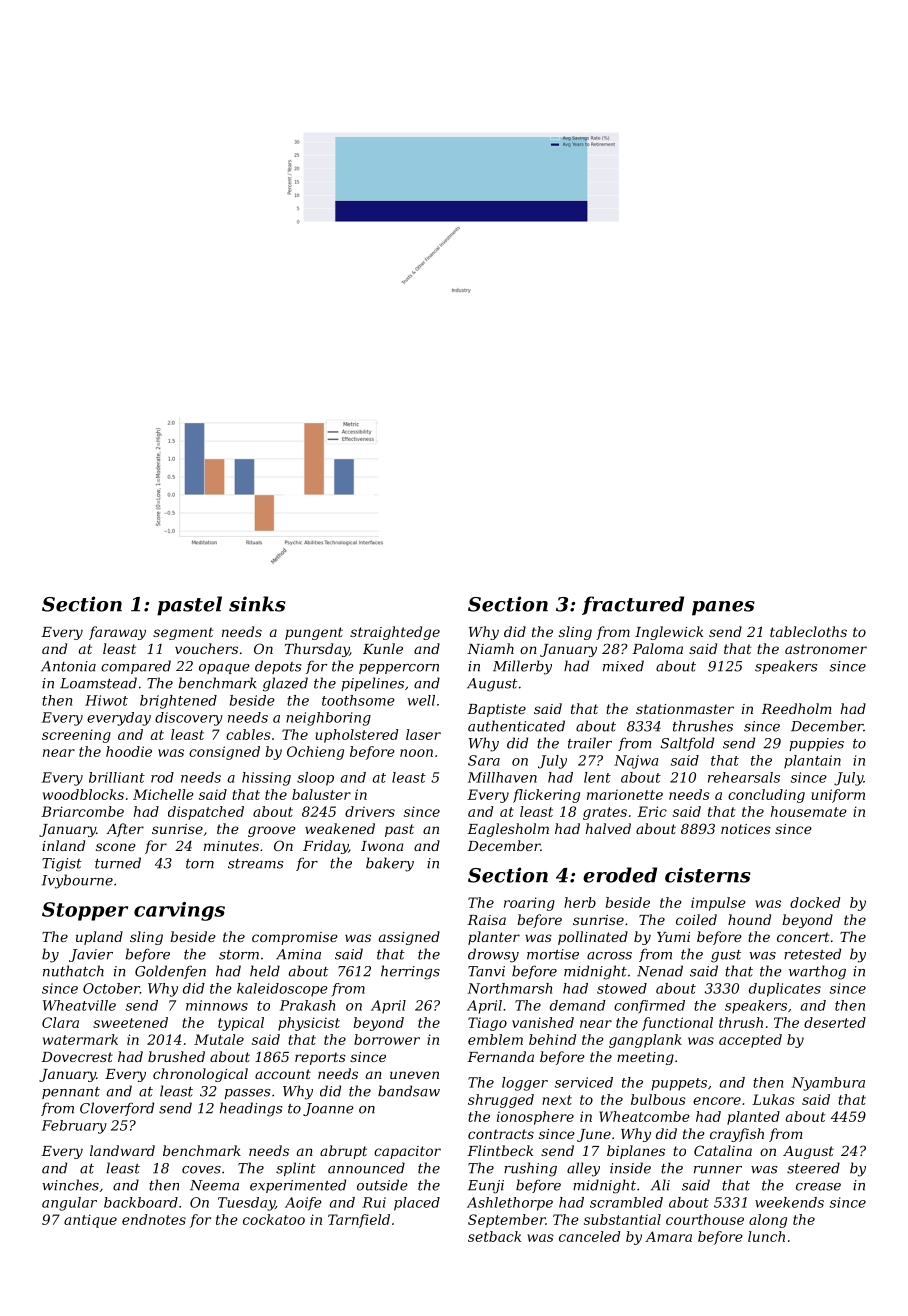 The image size is (908, 1316). What do you see at coordinates (68, 666) in the screenshot?
I see `Antonia` at bounding box center [68, 666].
